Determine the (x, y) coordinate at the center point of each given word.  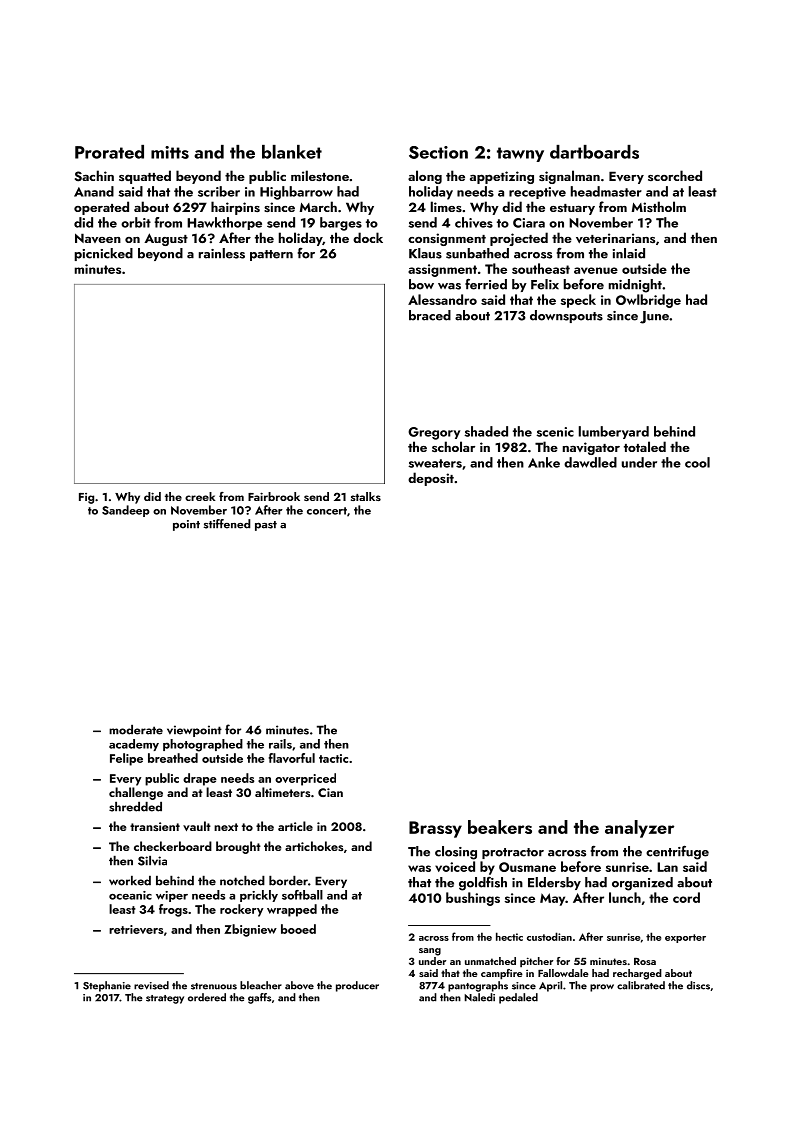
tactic (333, 758)
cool (697, 462)
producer (357, 986)
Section (438, 152)
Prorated (109, 152)
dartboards (594, 152)
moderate (136, 729)
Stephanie (107, 986)
